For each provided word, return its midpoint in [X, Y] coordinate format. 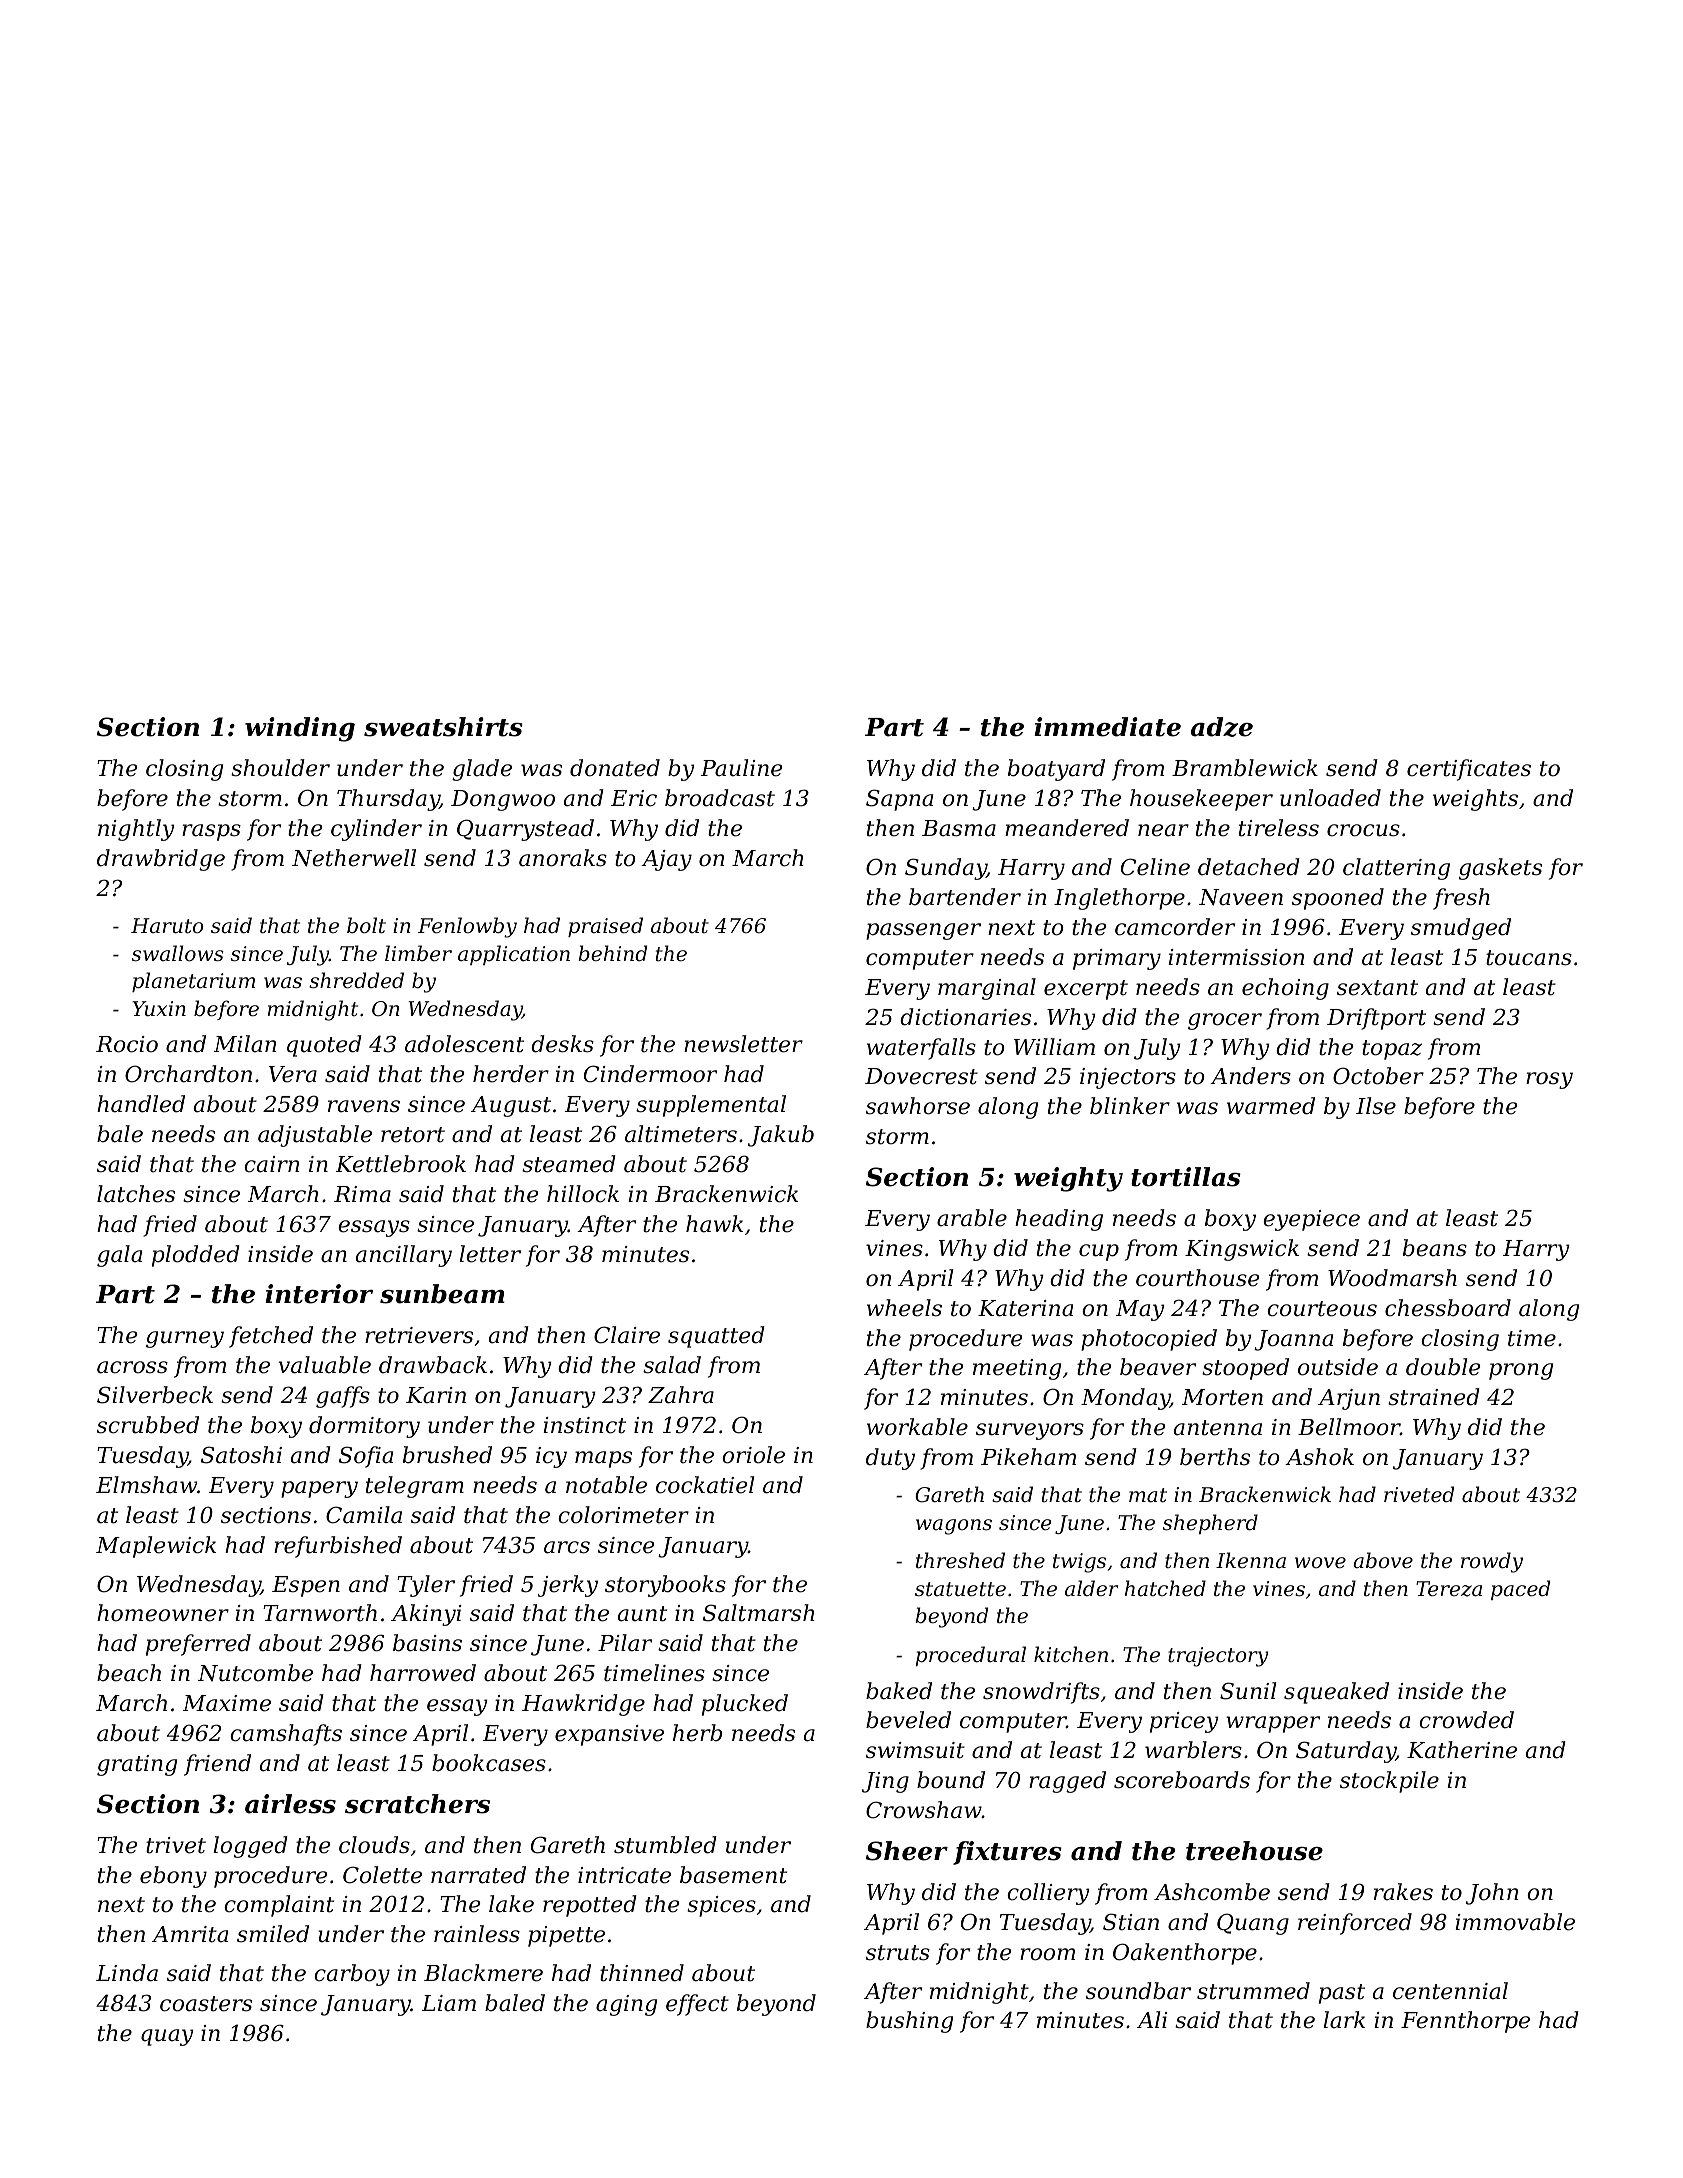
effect [697, 2005]
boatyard [1056, 770]
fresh [1461, 899]
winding [300, 729]
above [1383, 1560]
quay [167, 2037]
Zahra [681, 1395]
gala [119, 1256]
